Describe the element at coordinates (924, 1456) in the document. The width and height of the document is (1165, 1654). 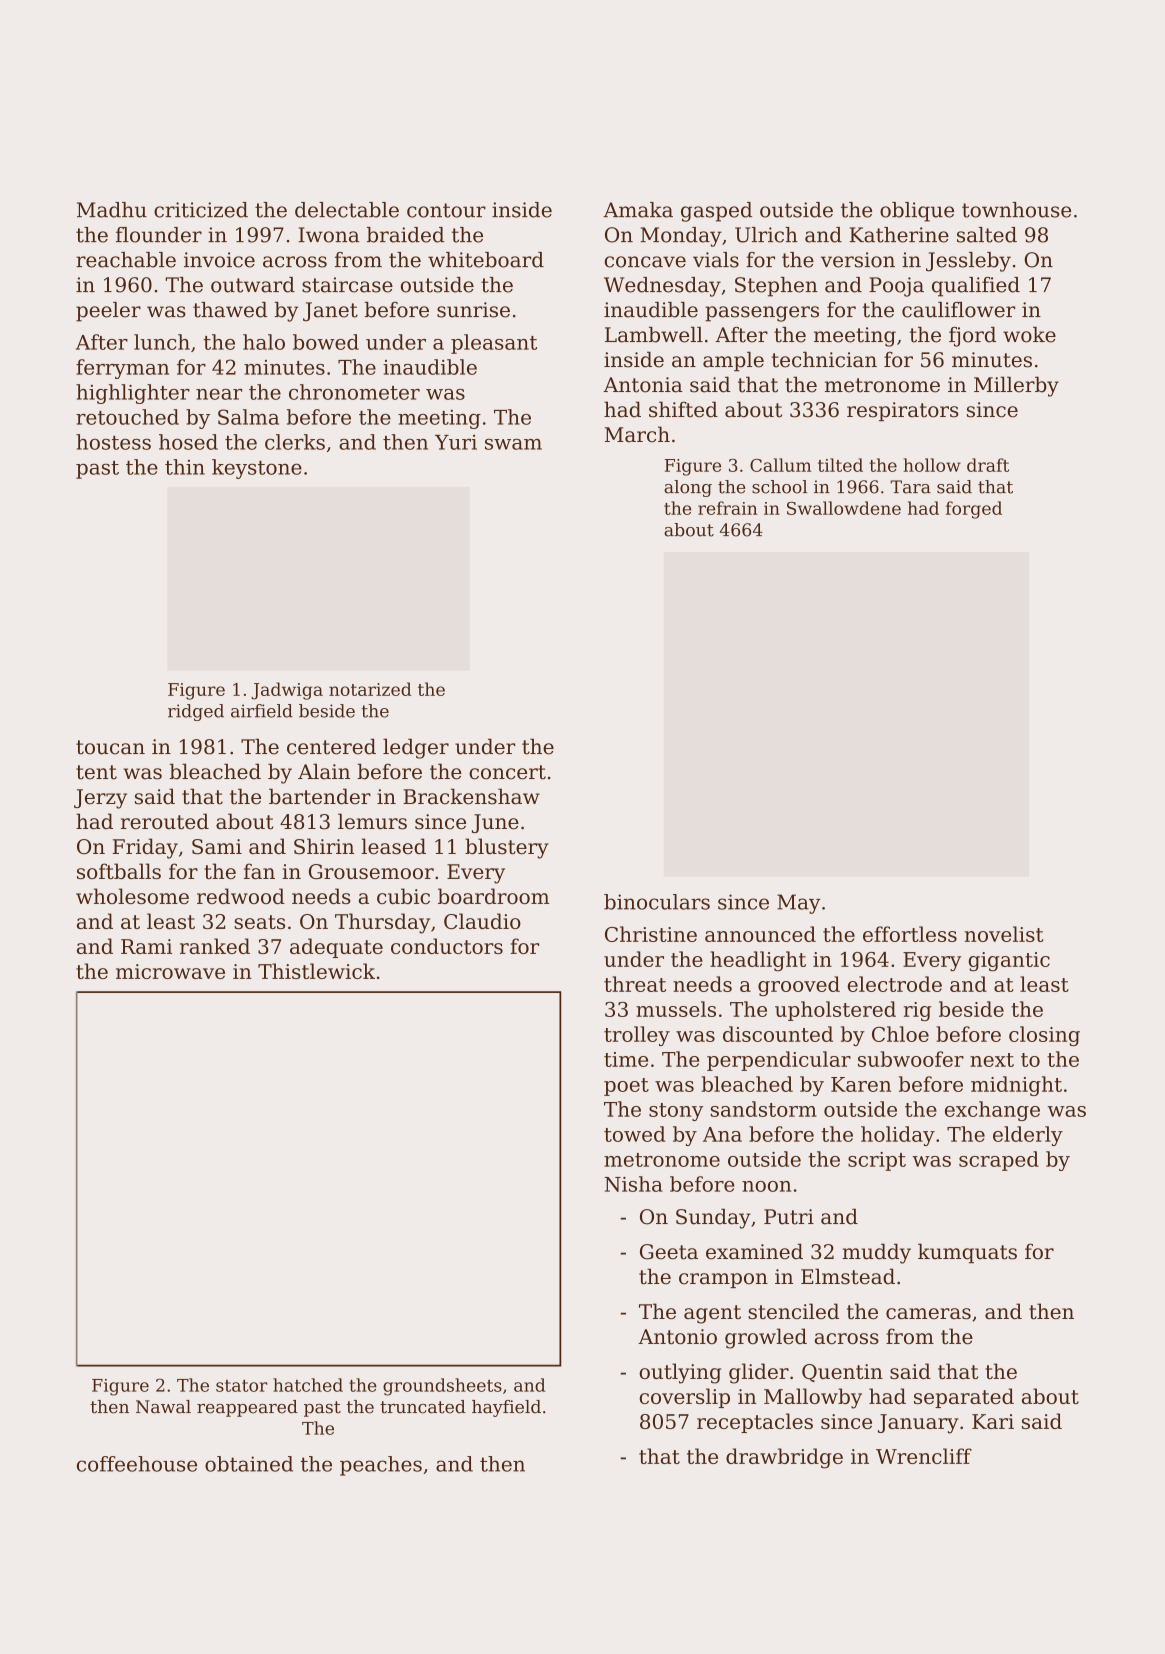
I see `Wrencliff` at that location.
